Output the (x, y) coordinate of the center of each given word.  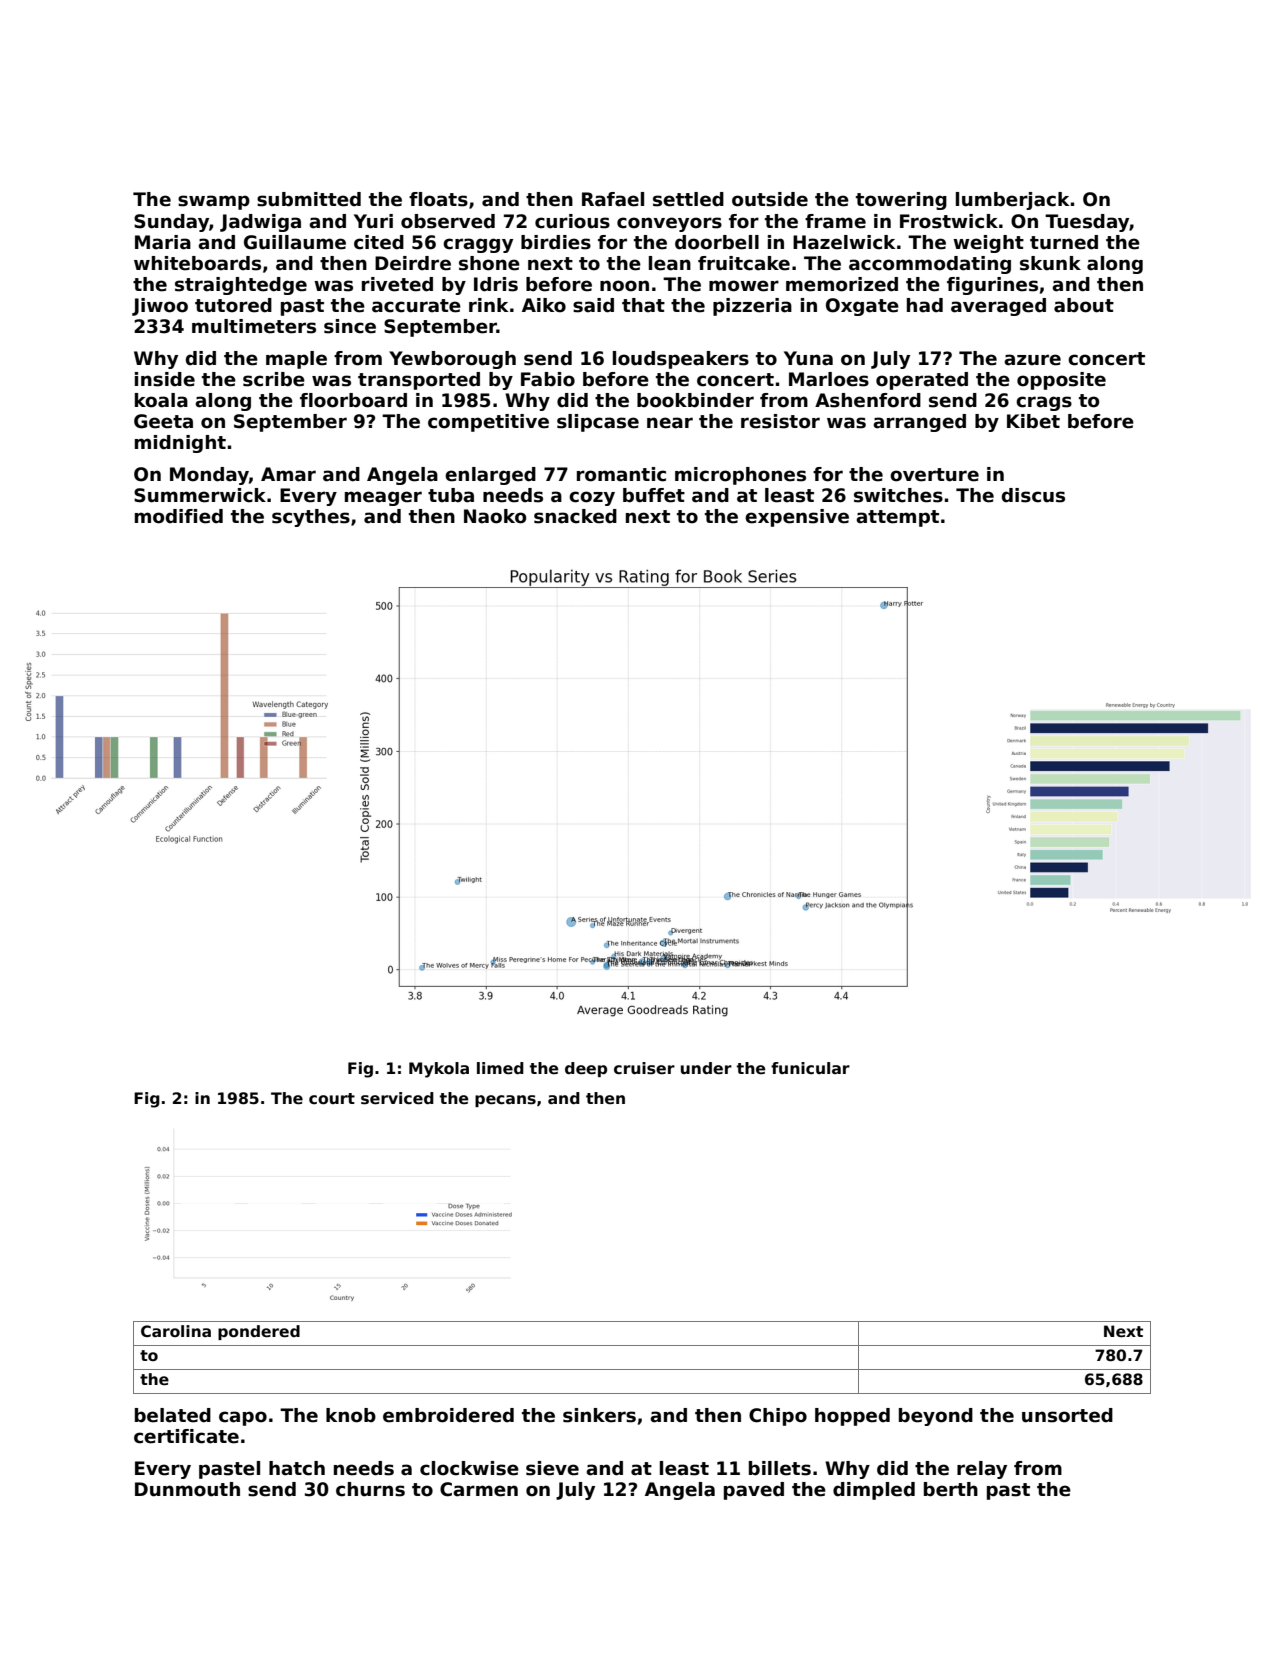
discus (1033, 495)
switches (898, 495)
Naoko (495, 516)
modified (179, 516)
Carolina (176, 1331)
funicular (810, 1068)
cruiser (644, 1068)
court (332, 1099)
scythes (311, 518)
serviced (397, 1098)
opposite (1061, 381)
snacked (575, 516)
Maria (163, 242)
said (593, 305)
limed (500, 1068)
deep (586, 1069)
